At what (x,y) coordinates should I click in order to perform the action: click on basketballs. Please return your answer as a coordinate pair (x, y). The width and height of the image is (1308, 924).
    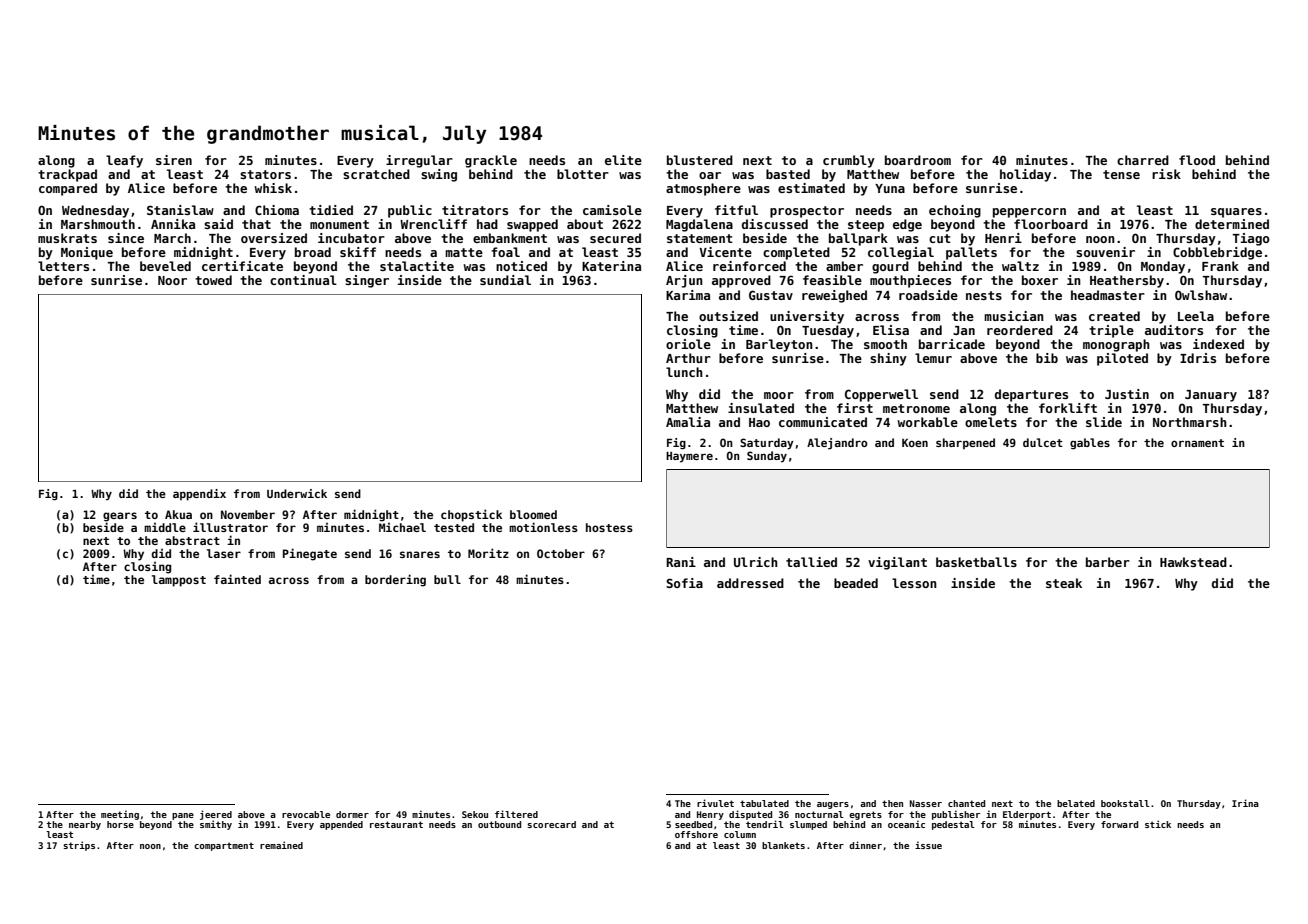
    Looking at the image, I should click on (976, 562).
